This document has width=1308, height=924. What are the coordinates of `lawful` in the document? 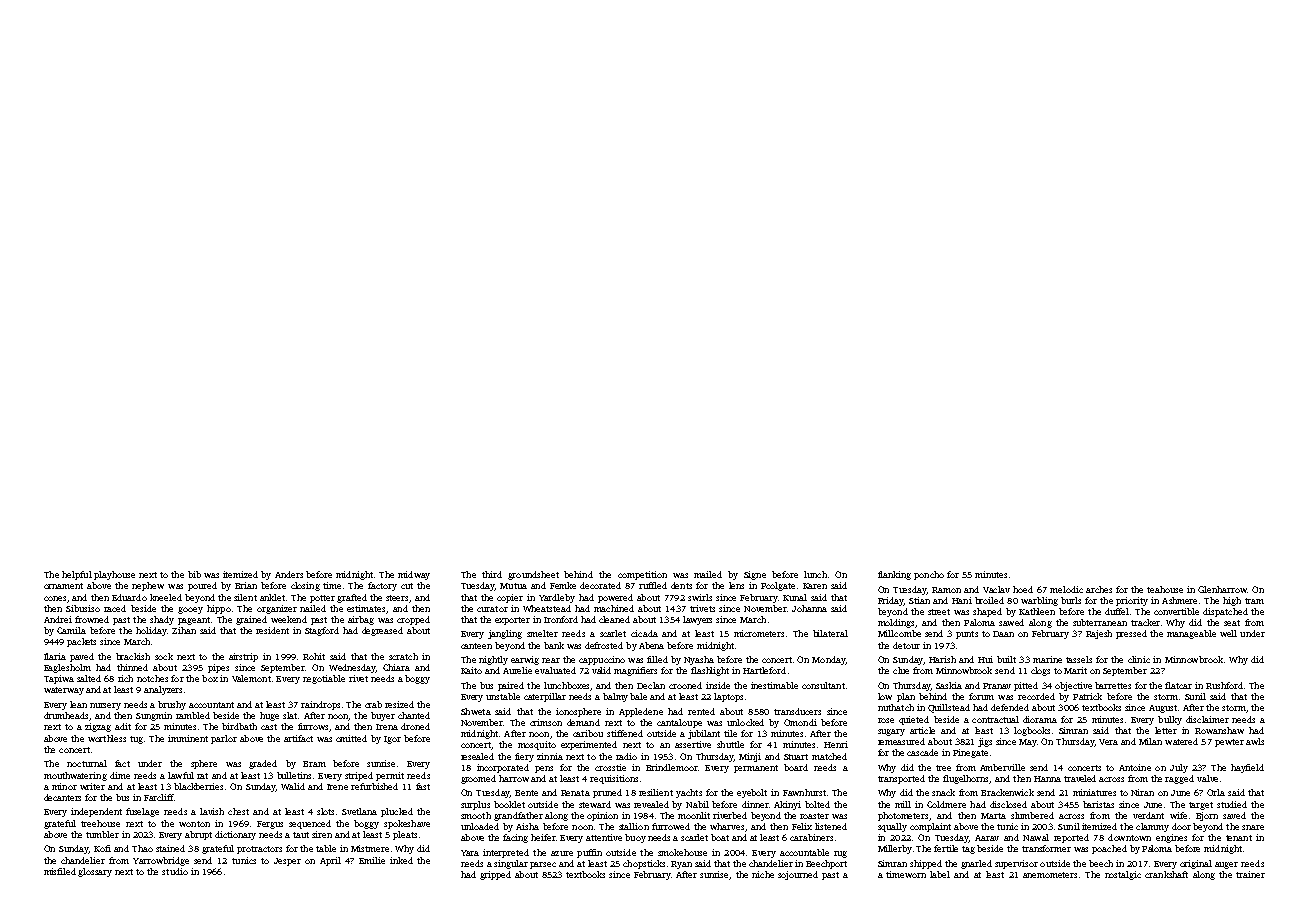 It's located at (181, 775).
